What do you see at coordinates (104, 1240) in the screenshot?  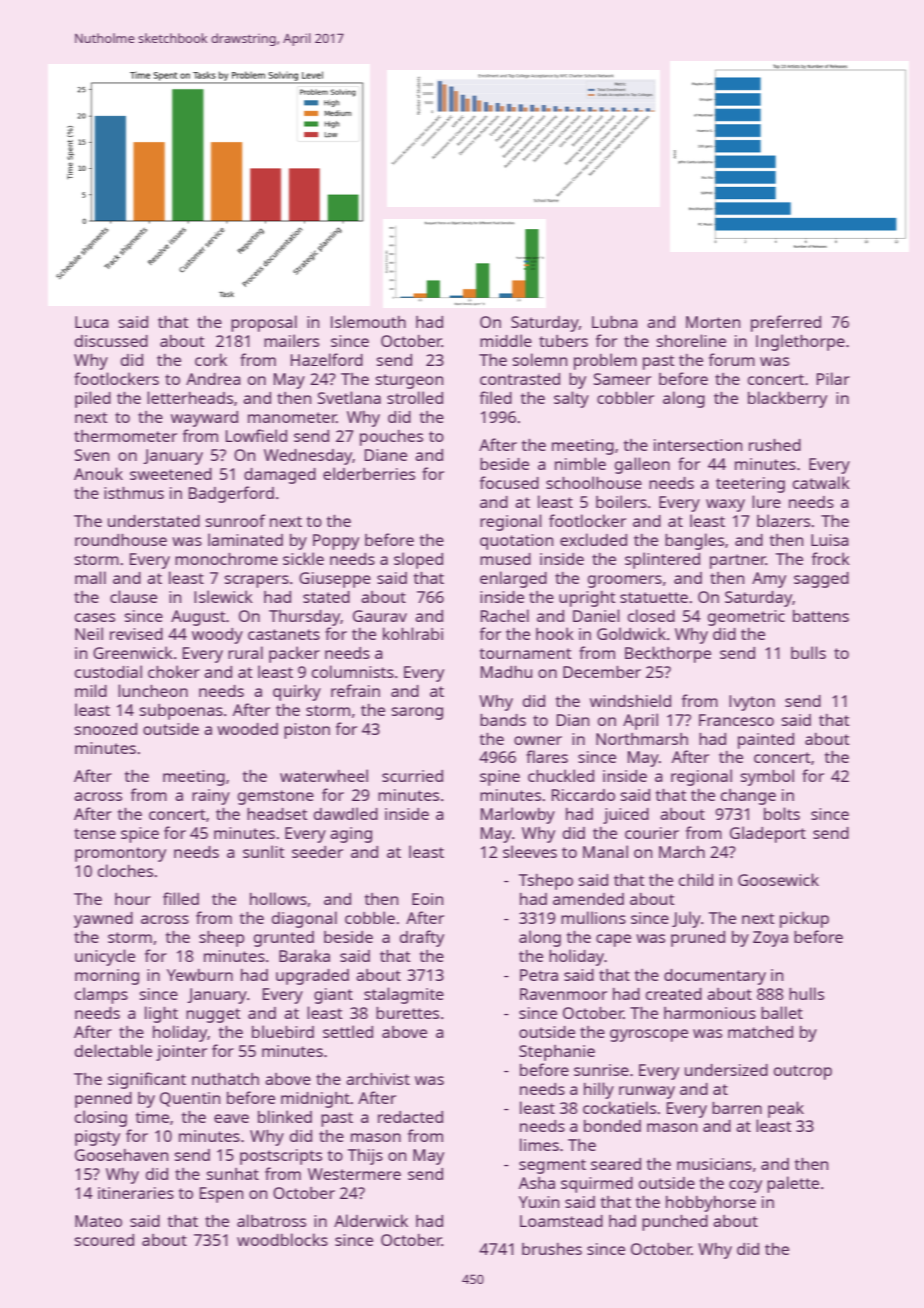 I see `scoured` at bounding box center [104, 1240].
